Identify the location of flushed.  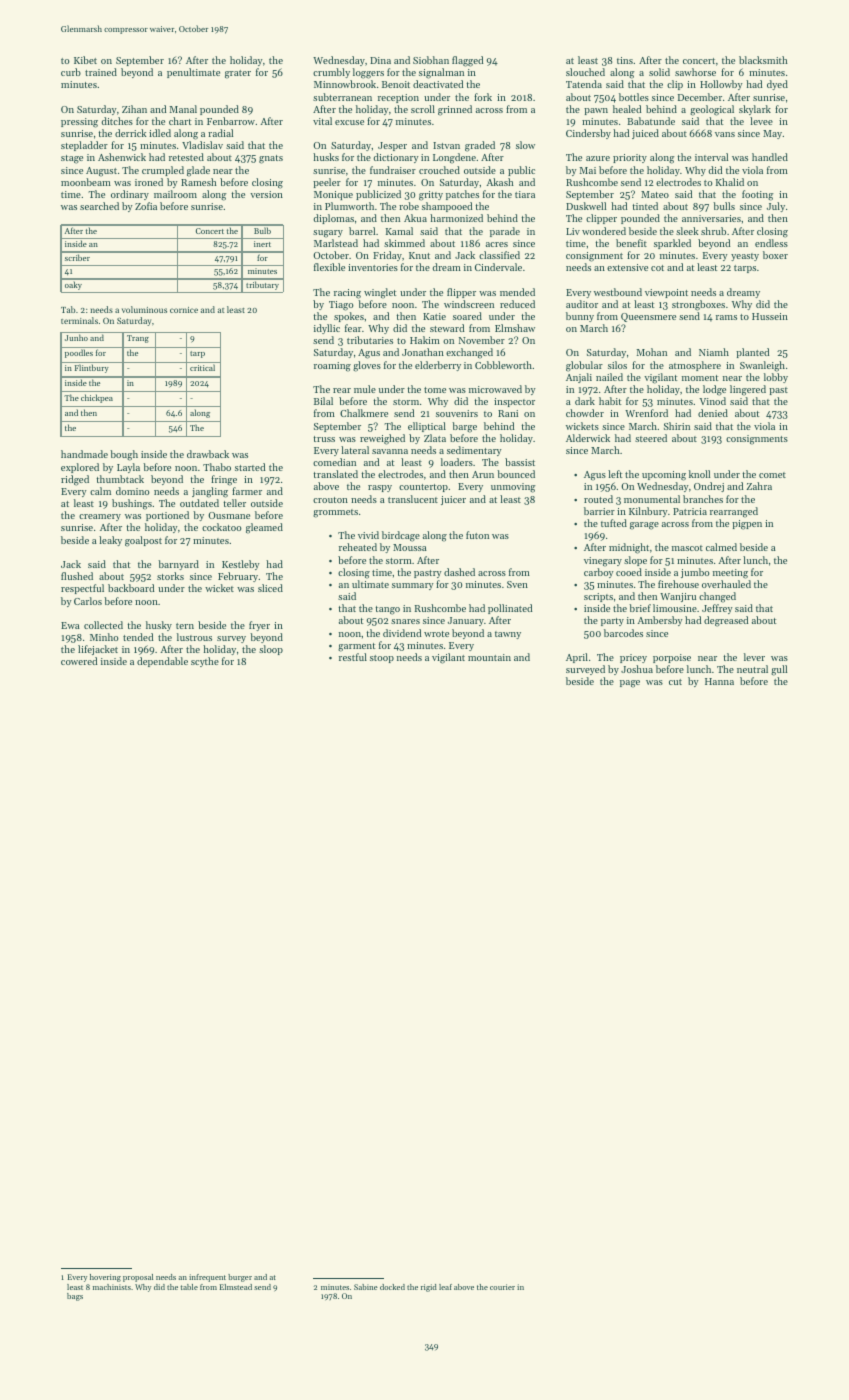
(77, 576).
